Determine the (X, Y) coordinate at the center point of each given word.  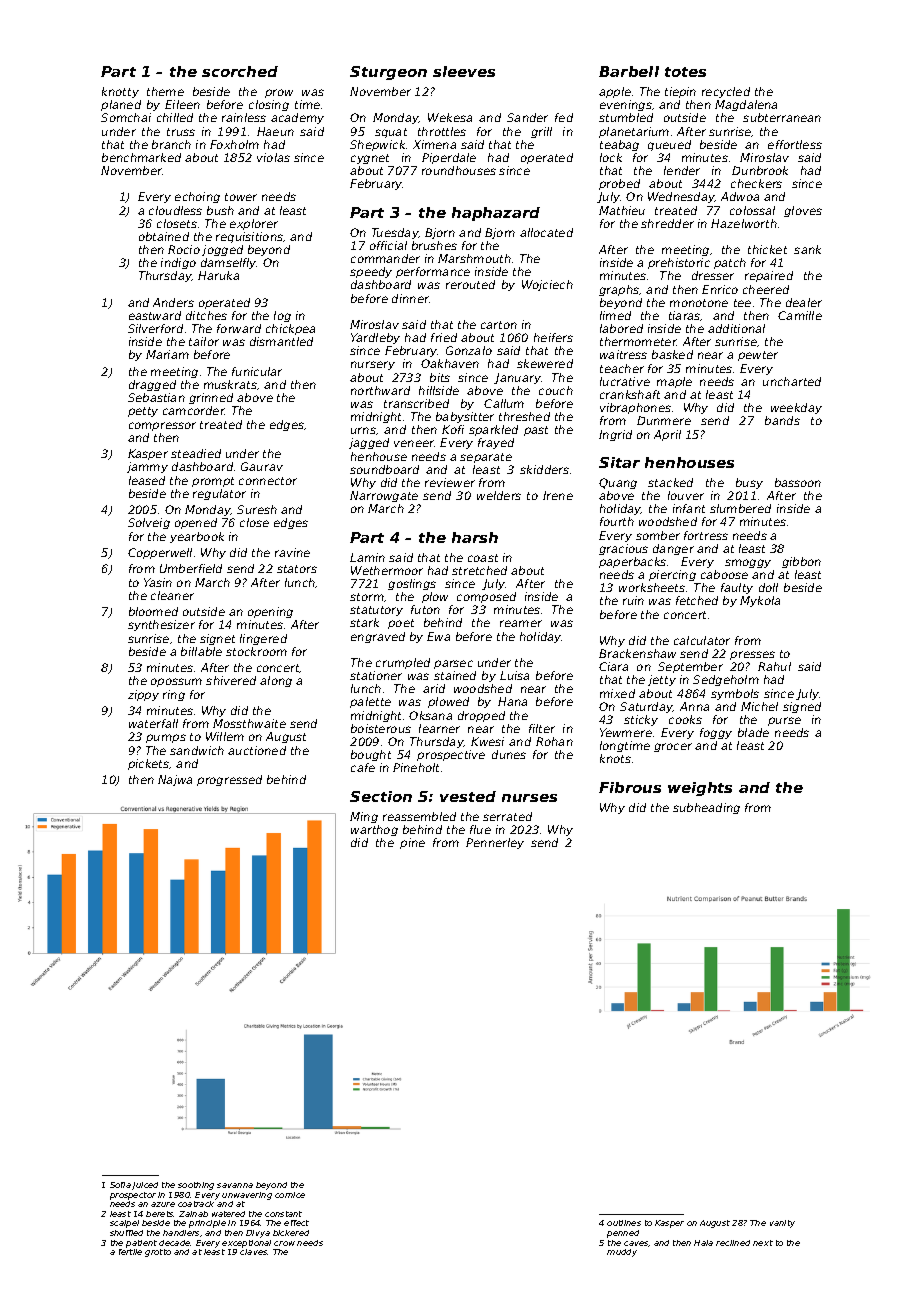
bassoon (798, 482)
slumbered (740, 508)
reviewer (450, 482)
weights (700, 789)
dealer (804, 302)
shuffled (126, 1233)
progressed (229, 780)
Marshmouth (474, 258)
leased (147, 480)
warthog (374, 830)
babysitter (465, 417)
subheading (706, 808)
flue (480, 829)
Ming (364, 817)
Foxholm (234, 144)
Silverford (155, 328)
